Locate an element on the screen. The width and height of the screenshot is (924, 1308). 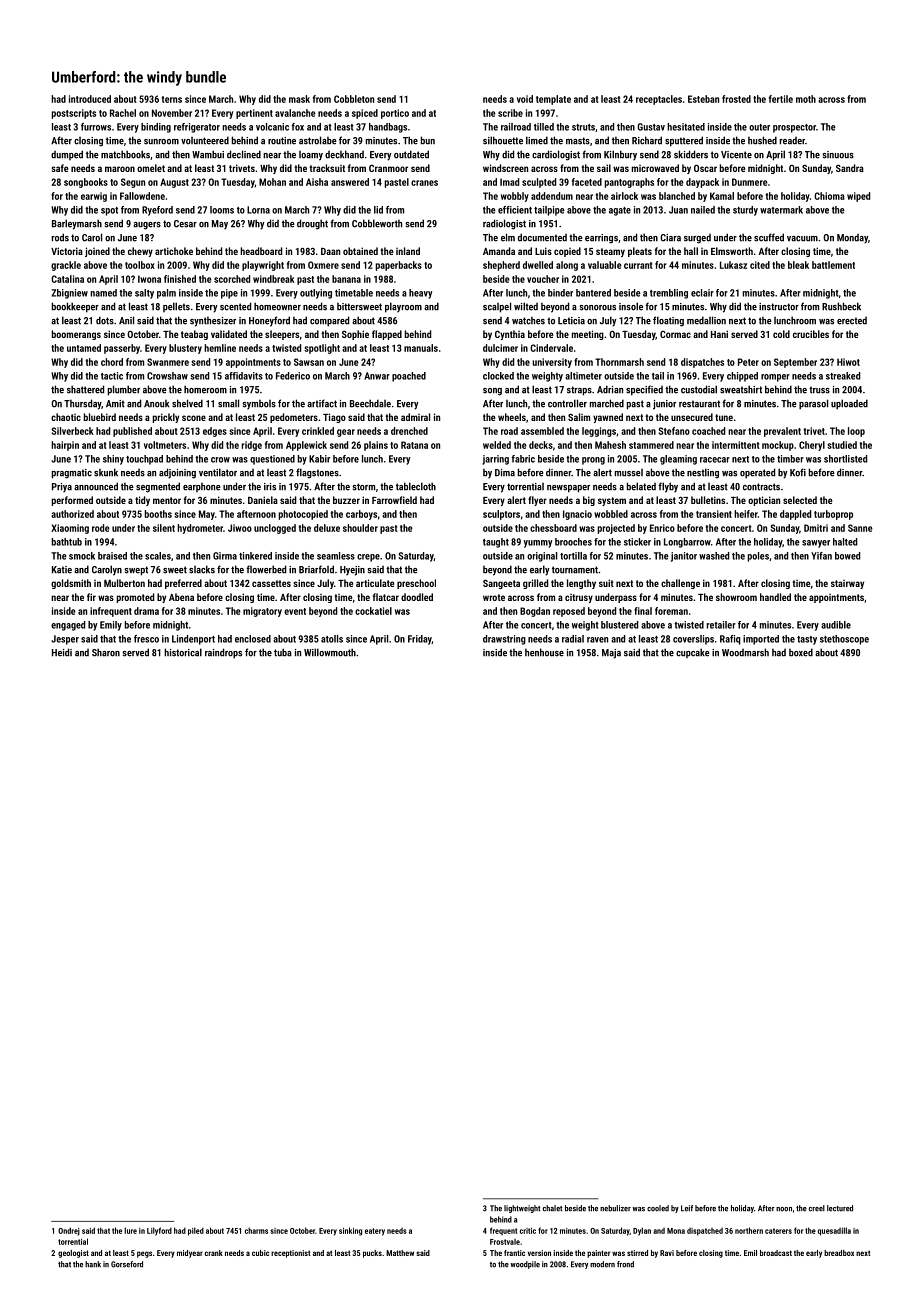
Zbigniew is located at coordinates (69, 294).
